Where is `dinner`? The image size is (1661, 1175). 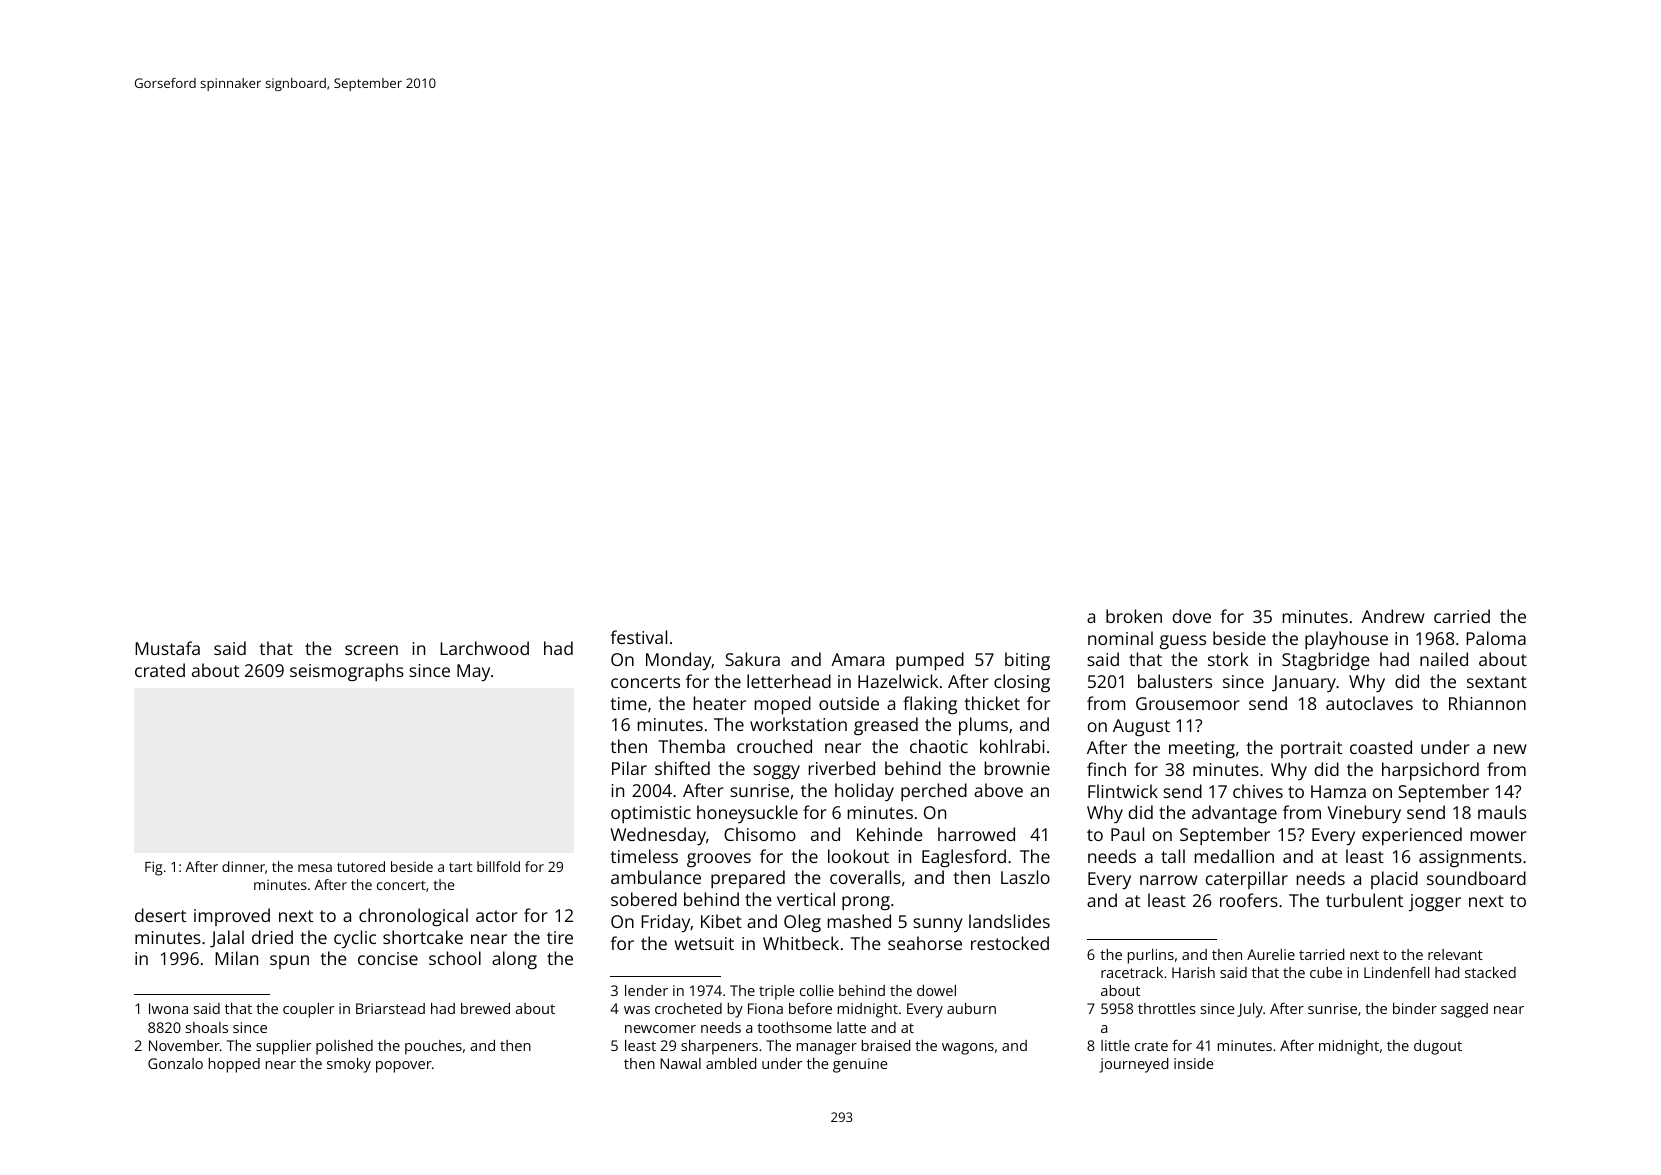 dinner is located at coordinates (243, 866).
